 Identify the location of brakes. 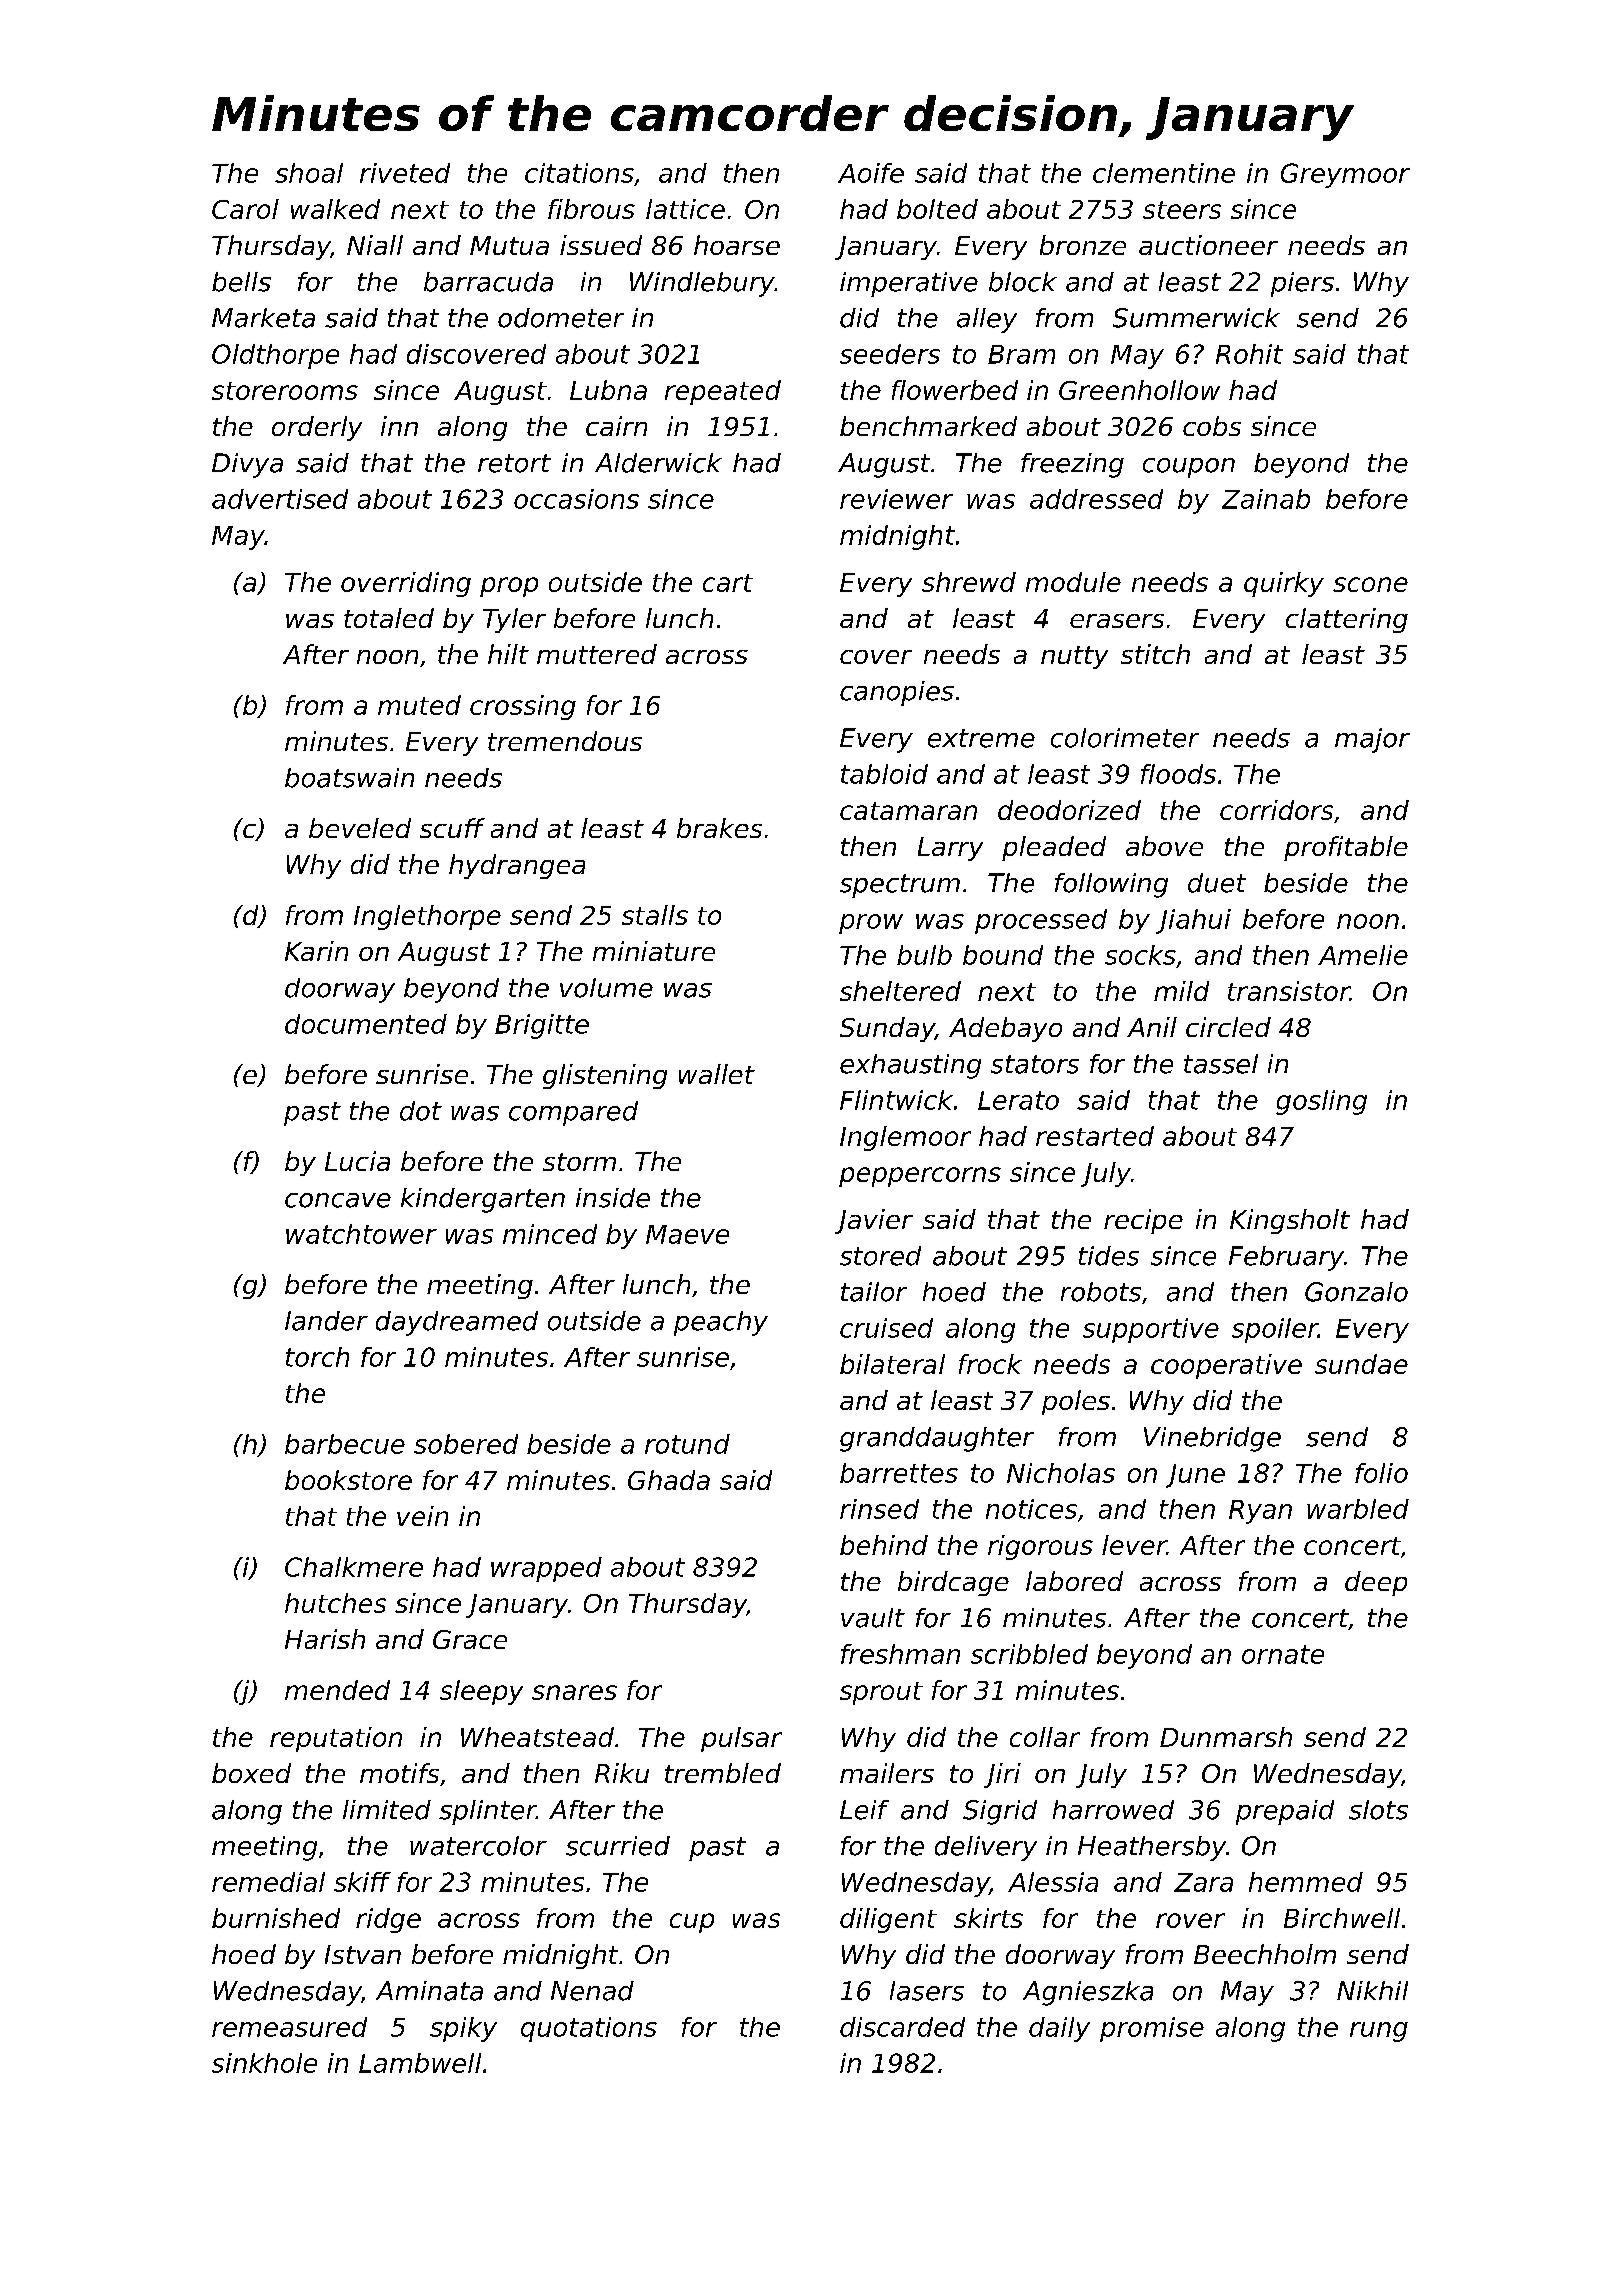
(719, 828).
